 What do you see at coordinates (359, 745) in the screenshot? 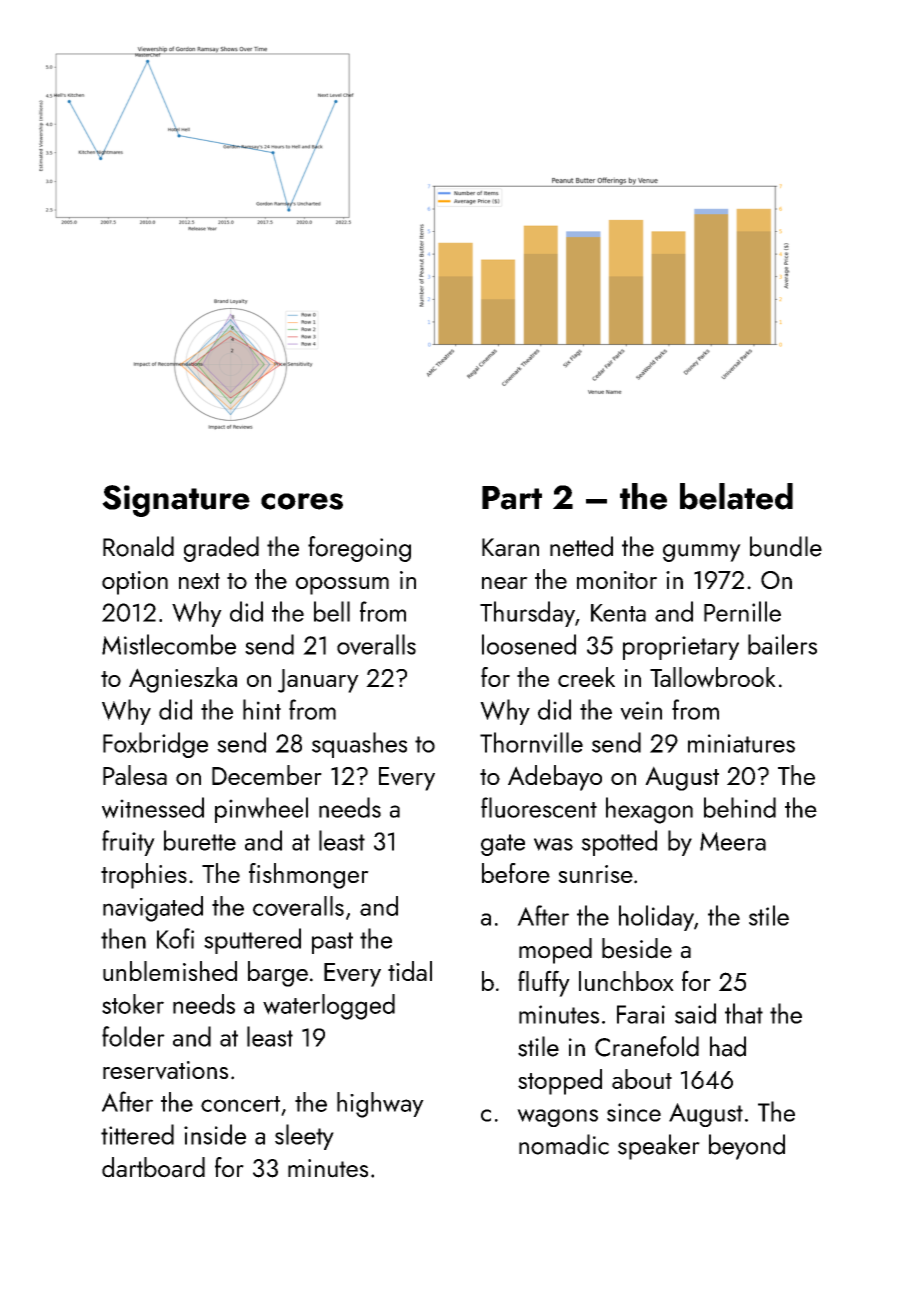
I see `squashes` at bounding box center [359, 745].
